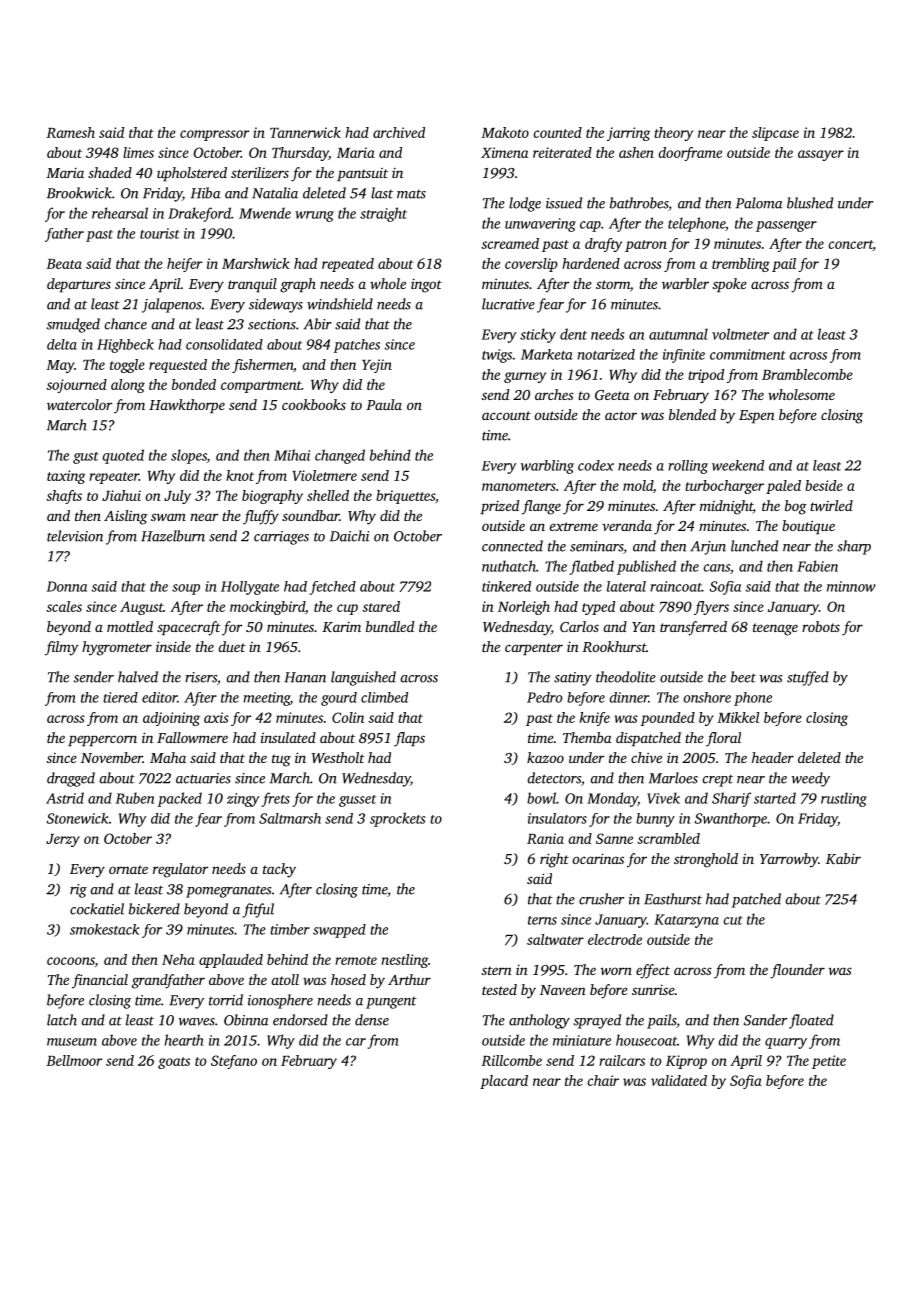 Image resolution: width=924 pixels, height=1314 pixels. Describe the element at coordinates (558, 132) in the screenshot. I see `counted` at that location.
